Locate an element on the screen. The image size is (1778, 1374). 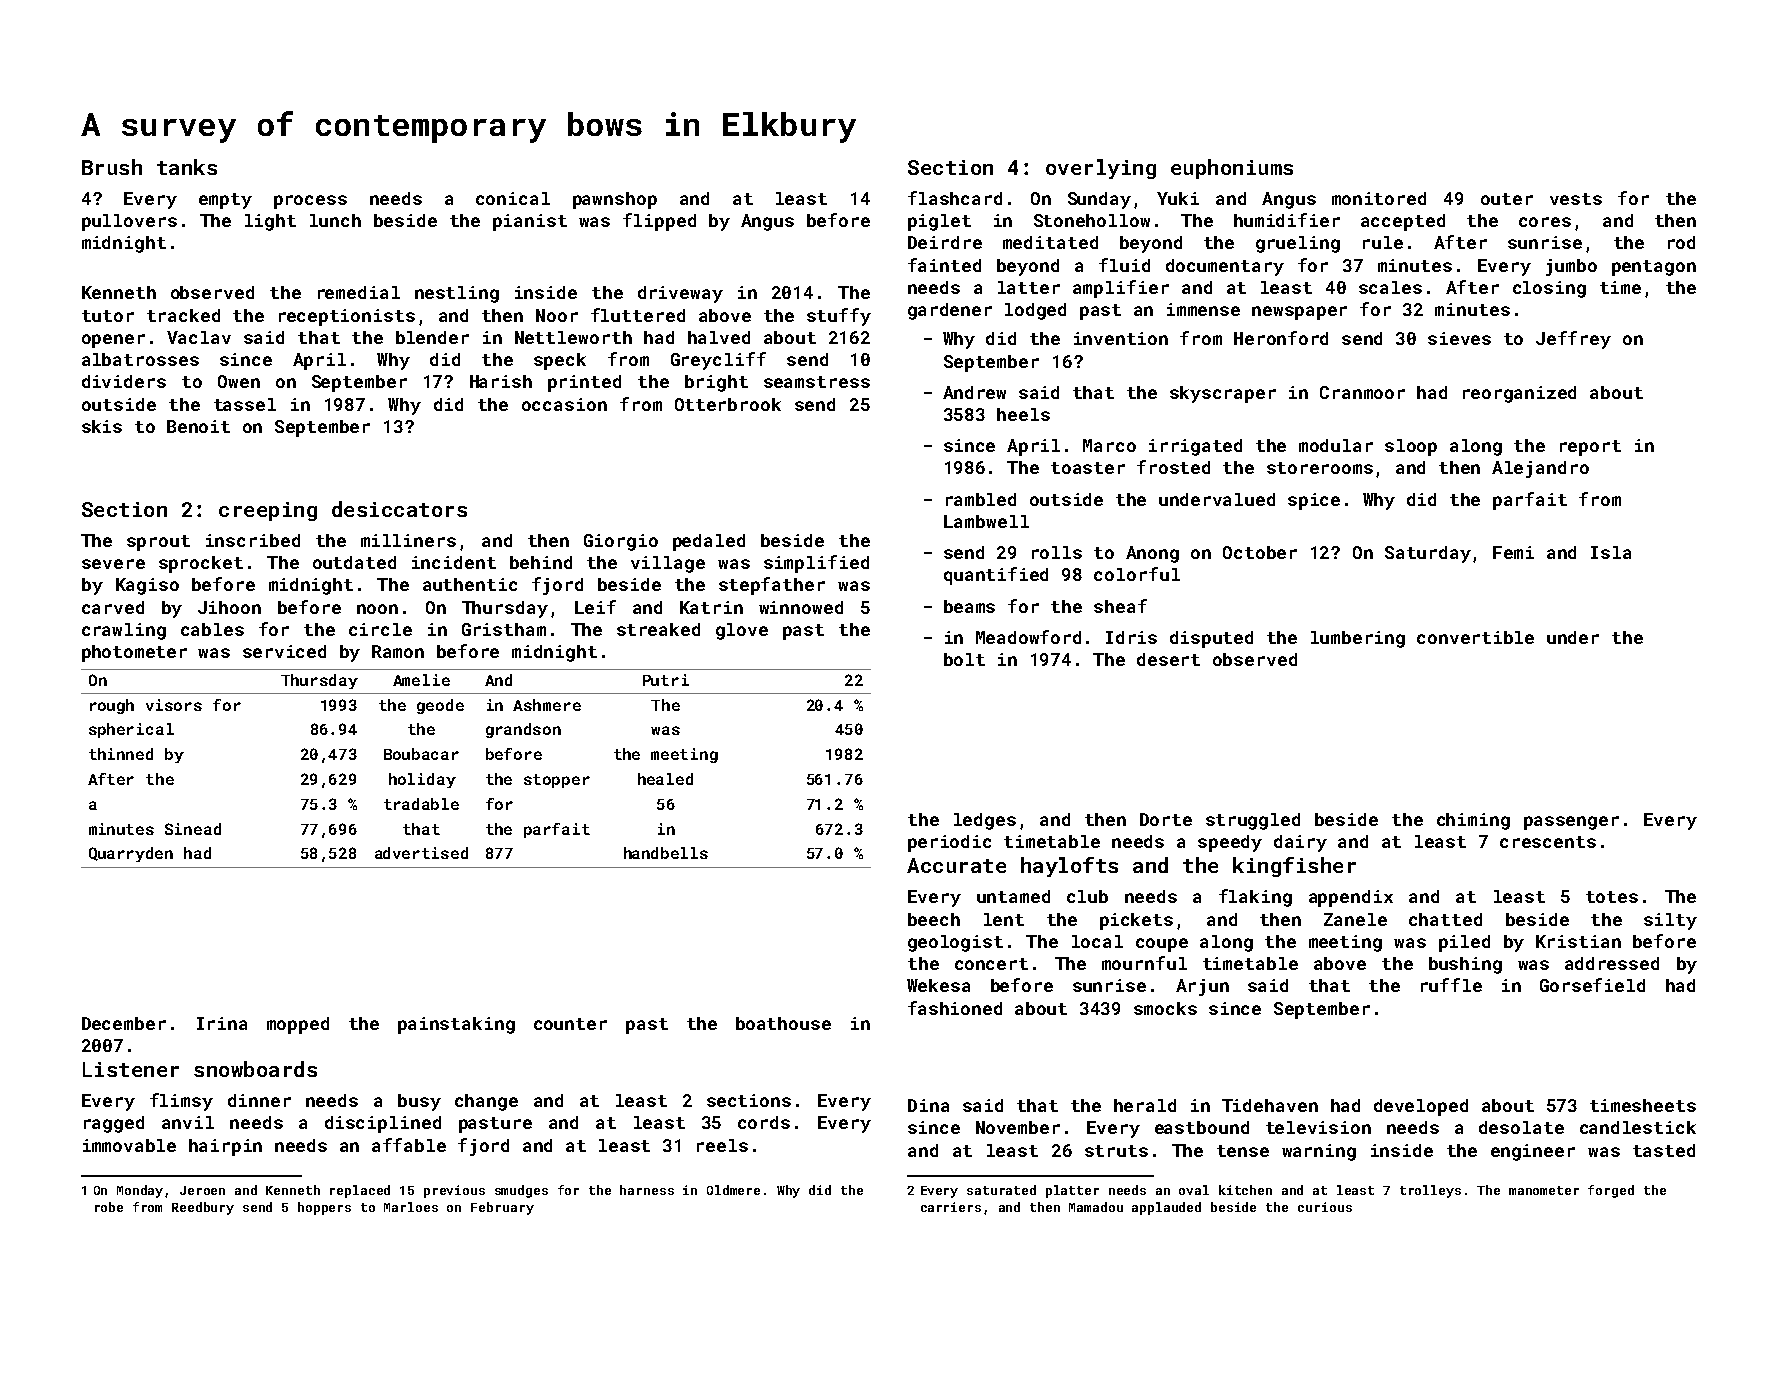
tracked is located at coordinates (183, 315).
